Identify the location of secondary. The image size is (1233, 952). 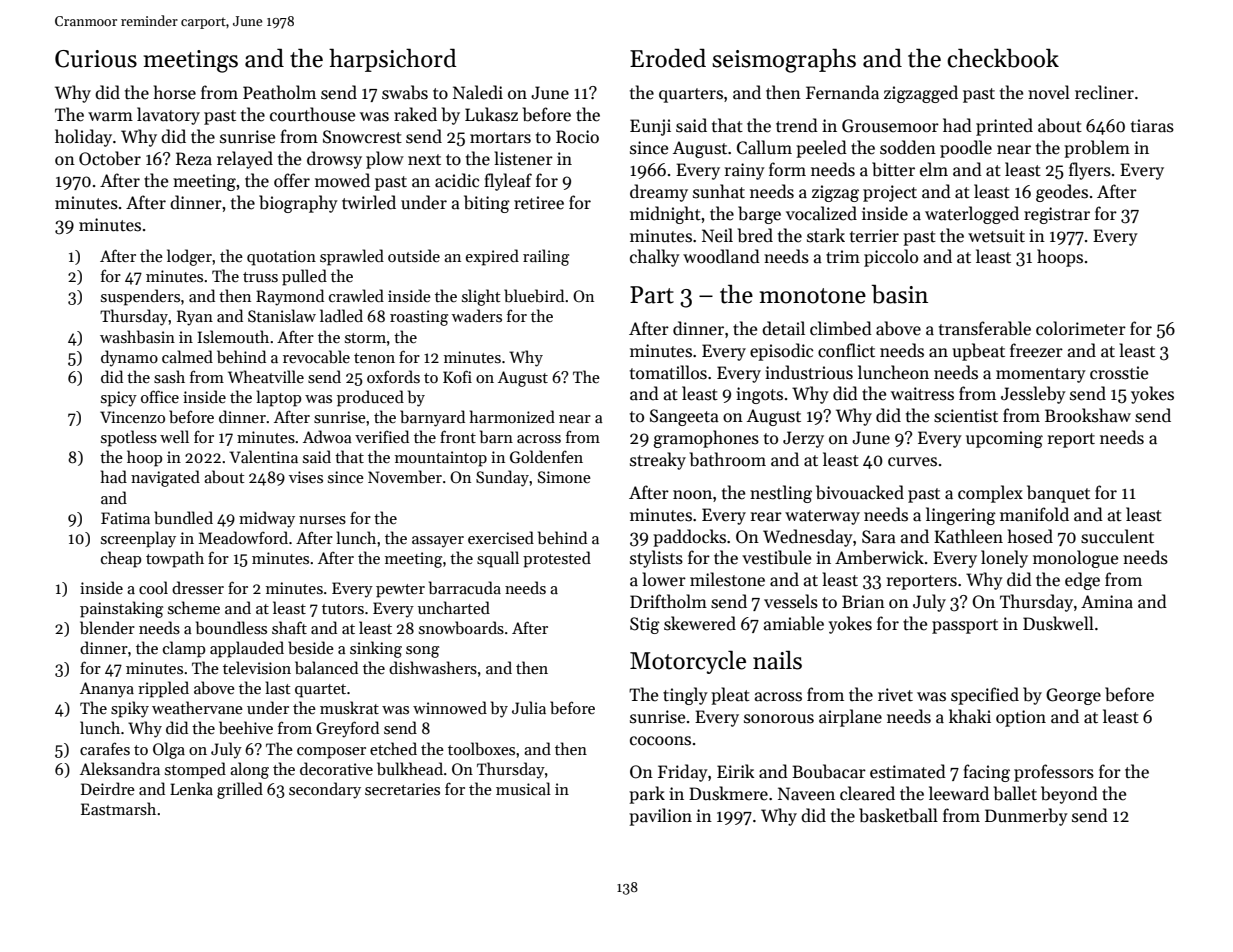
(325, 790).
